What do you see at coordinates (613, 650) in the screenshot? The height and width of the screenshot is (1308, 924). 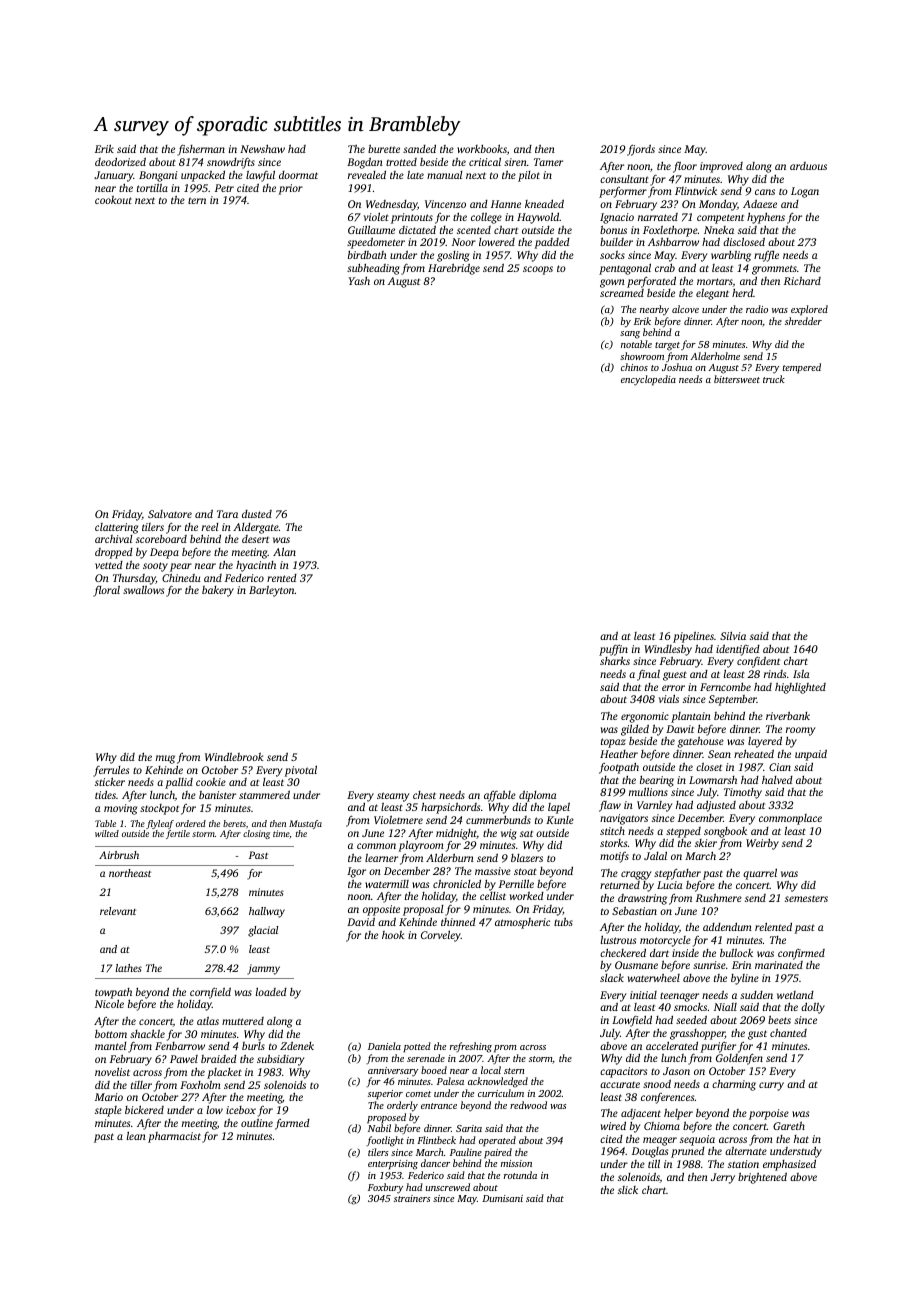 I see `puffin` at bounding box center [613, 650].
